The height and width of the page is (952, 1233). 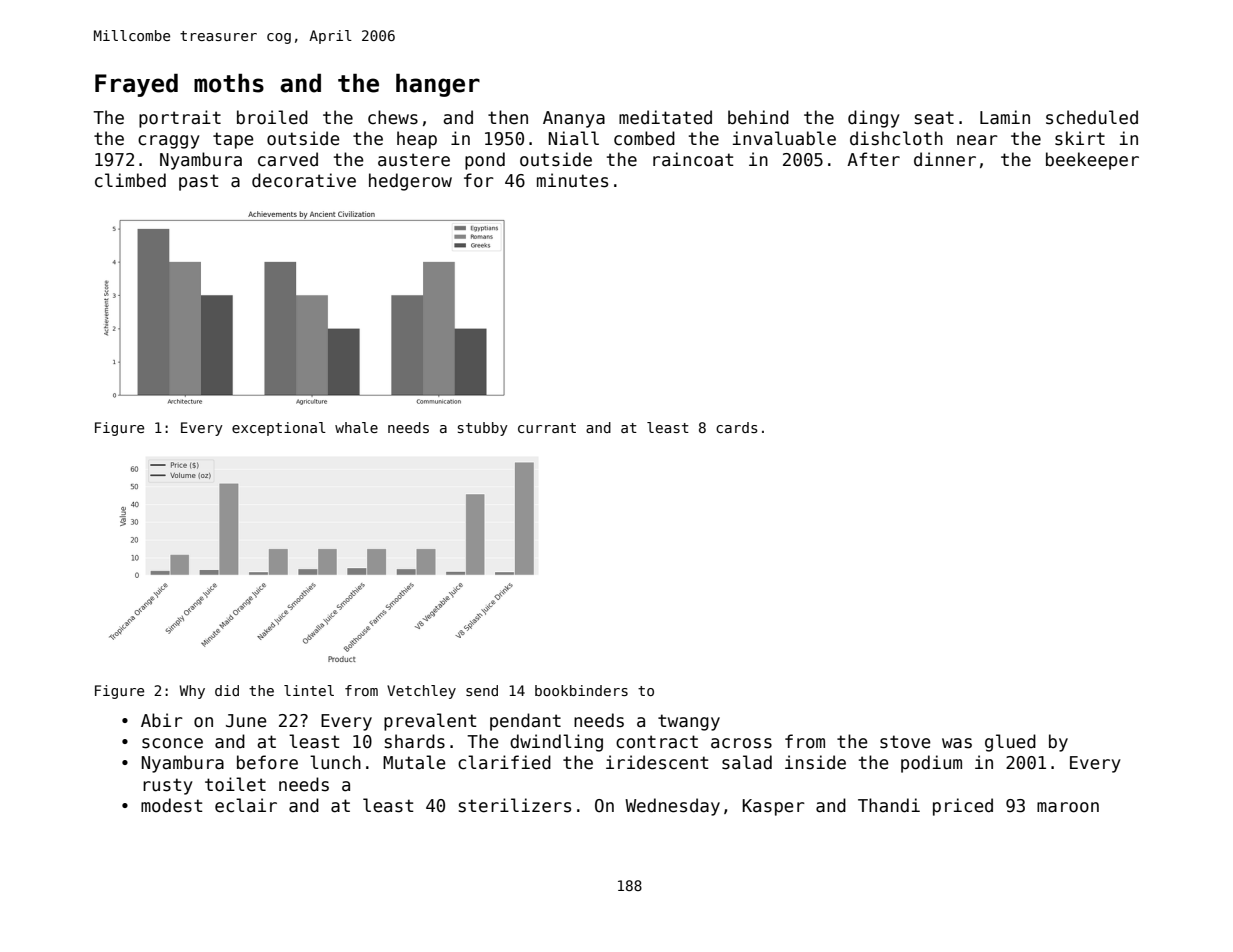 What do you see at coordinates (1092, 161) in the page?
I see `beekeeper` at bounding box center [1092, 161].
